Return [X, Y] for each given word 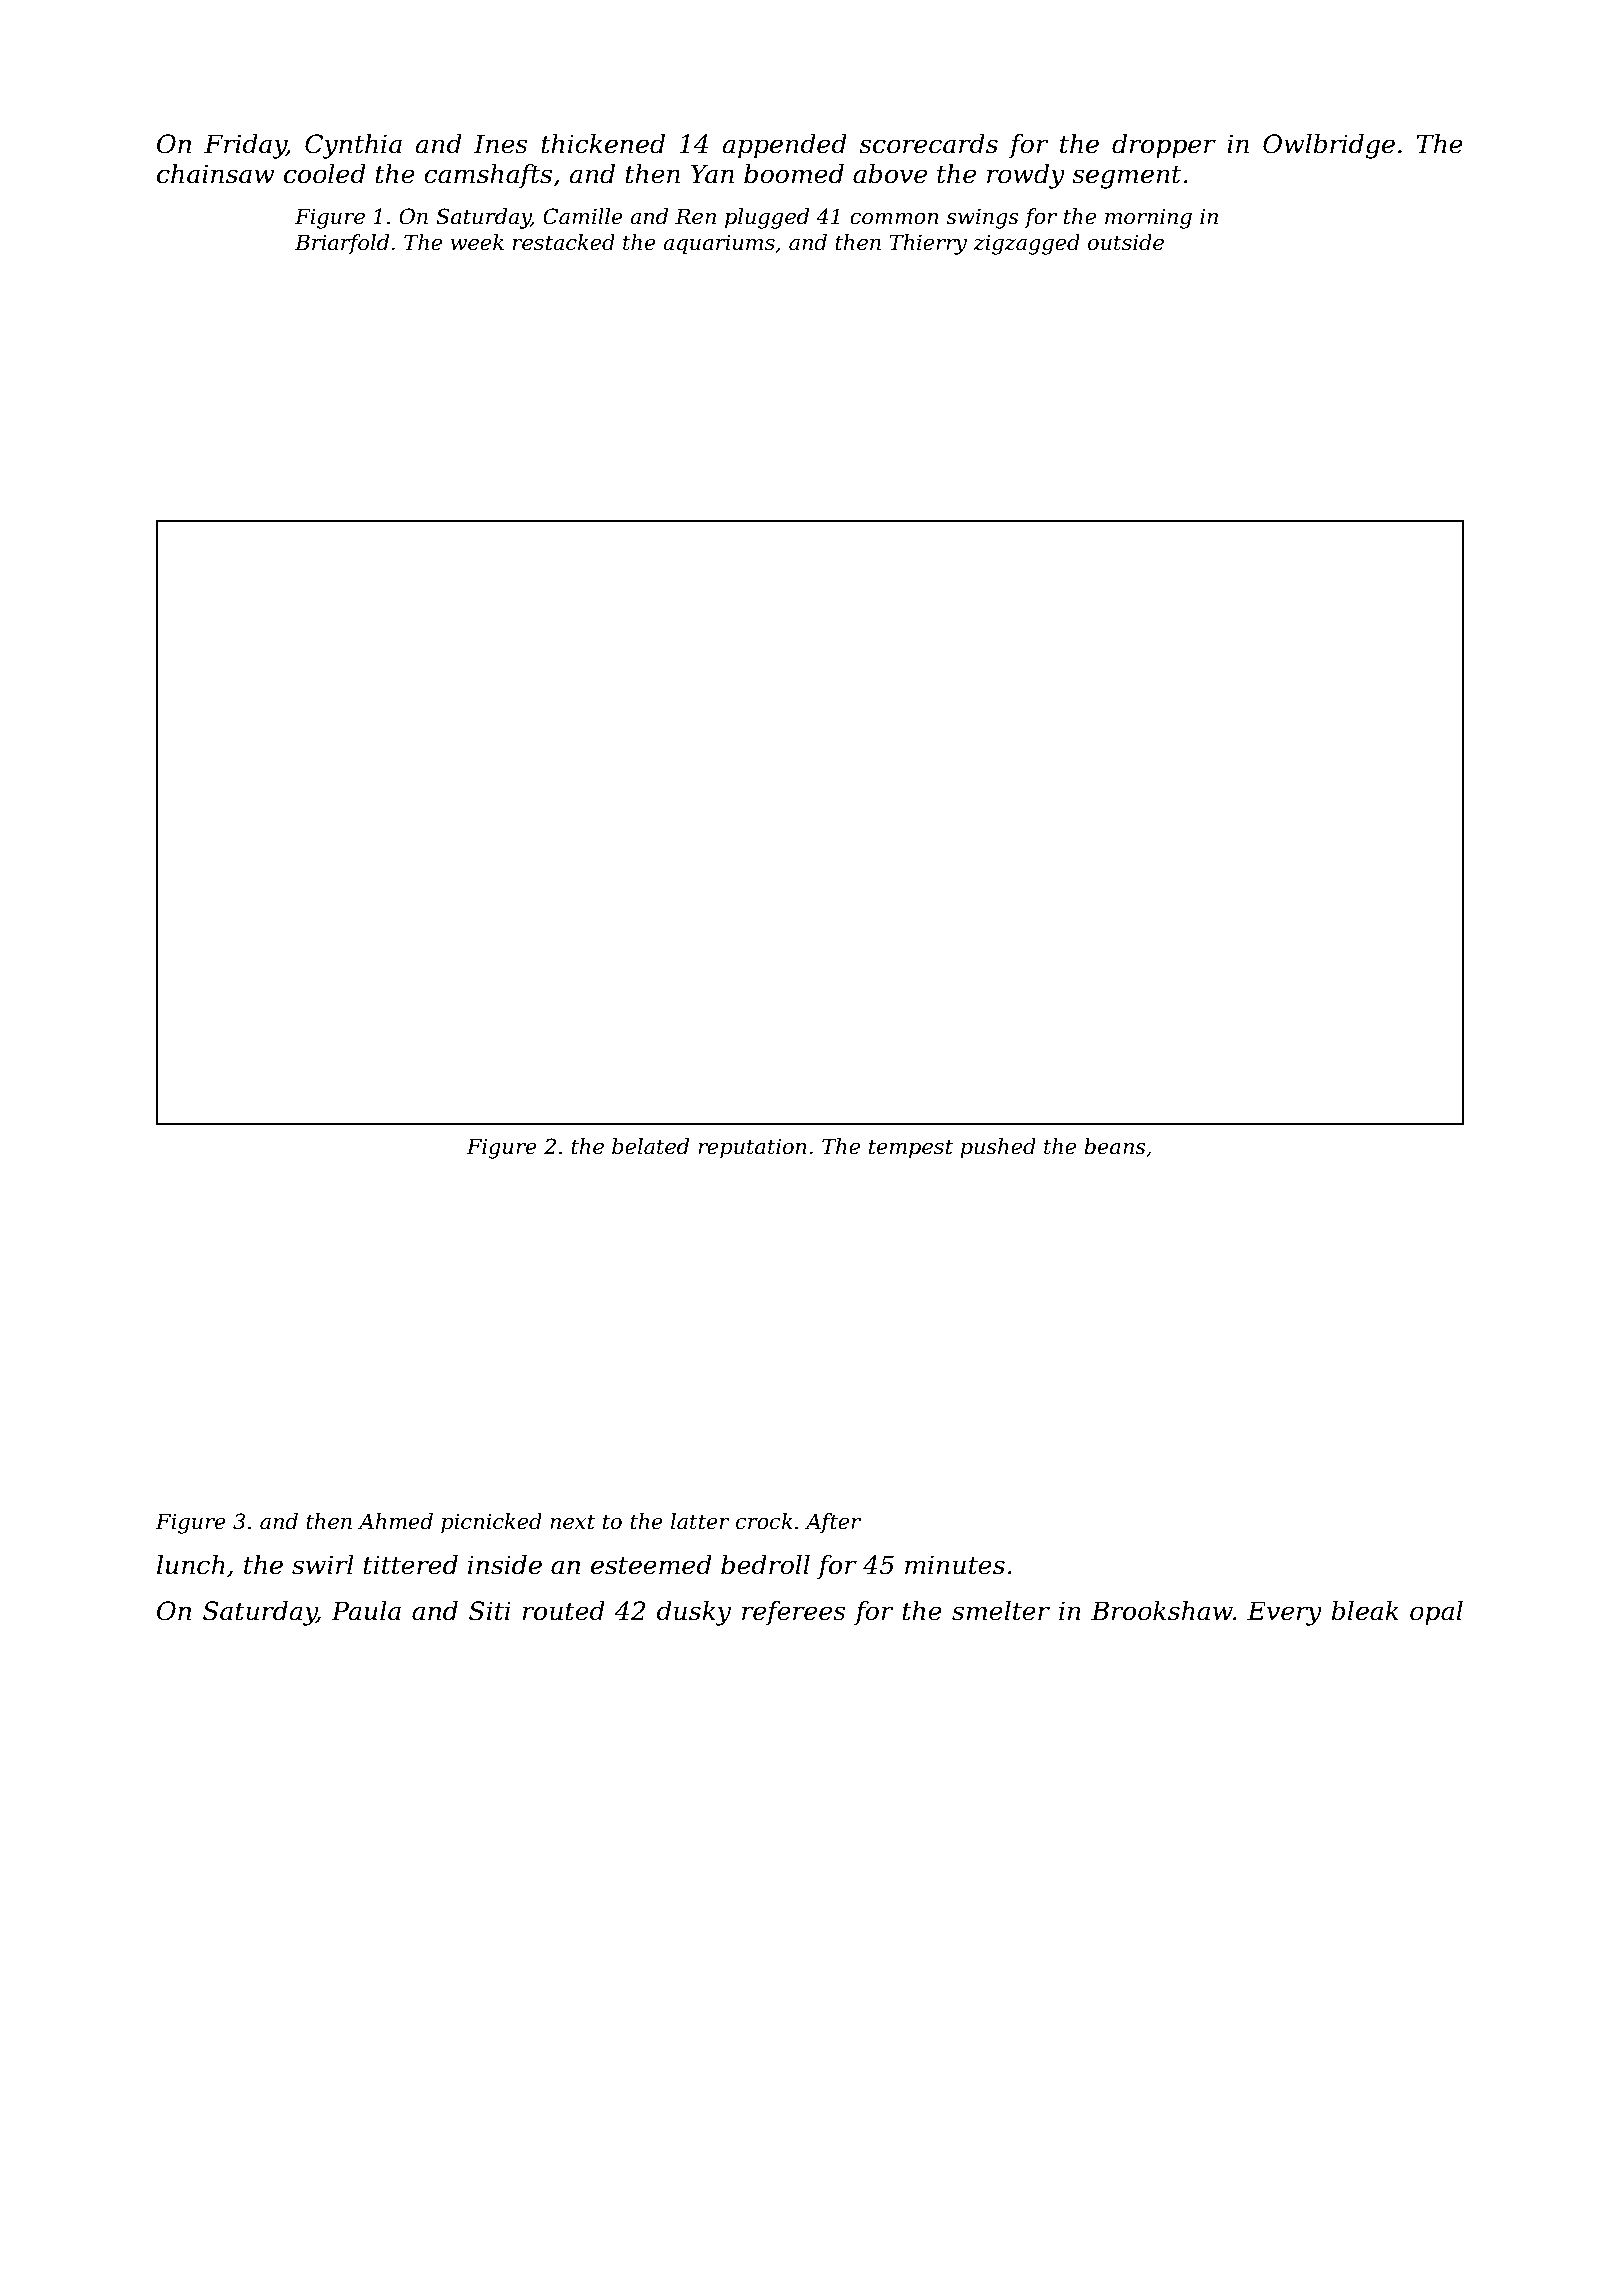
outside [1126, 242]
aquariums [719, 244]
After [833, 1523]
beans [1115, 1146]
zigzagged [1026, 244]
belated [650, 1146]
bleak [1365, 1611]
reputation [752, 1149]
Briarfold [342, 244]
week [477, 242]
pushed [998, 1148]
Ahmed [395, 1521]
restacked [564, 242]
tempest [911, 1149]
